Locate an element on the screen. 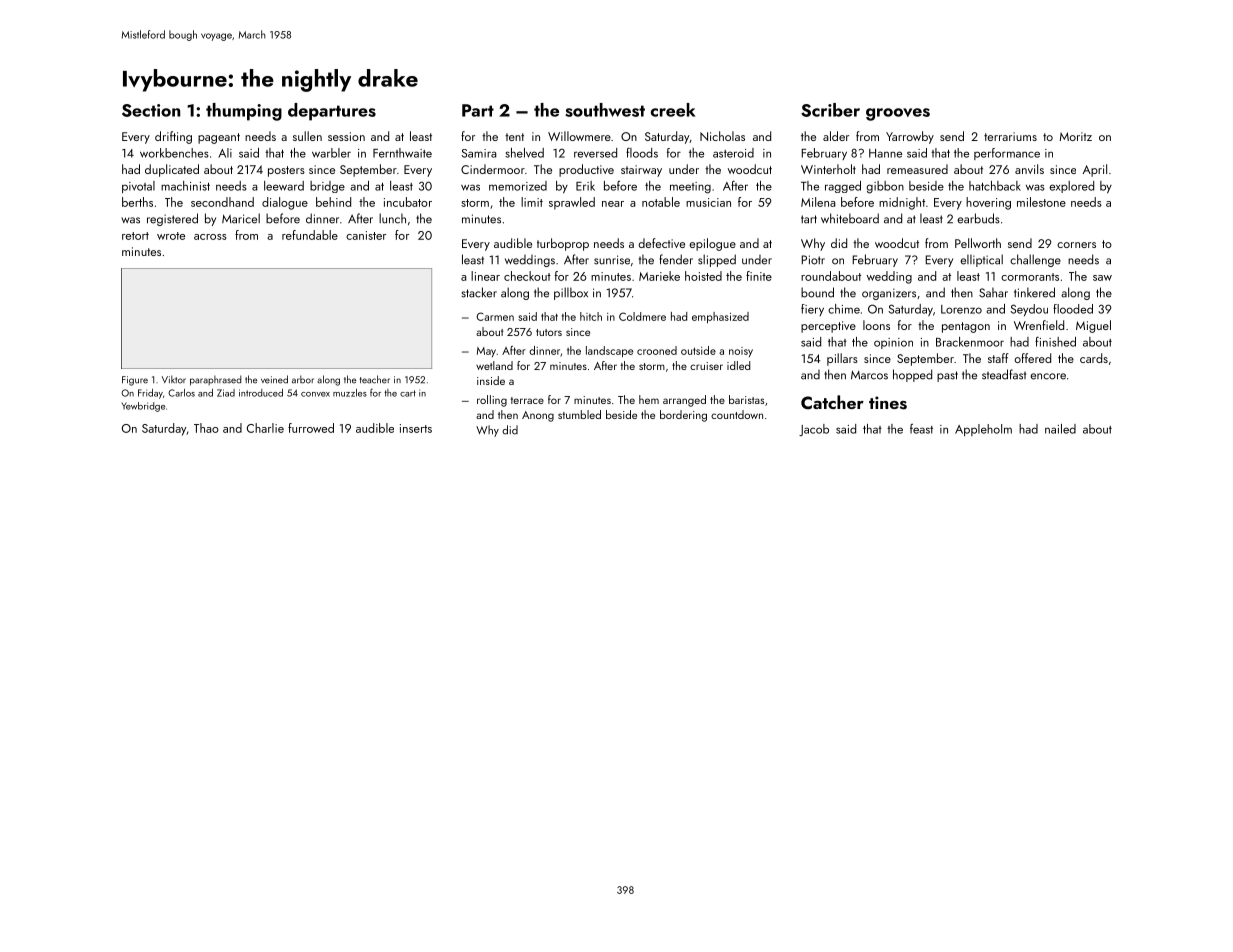 Image resolution: width=1233 pixels, height=952 pixels. retort is located at coordinates (135, 236).
